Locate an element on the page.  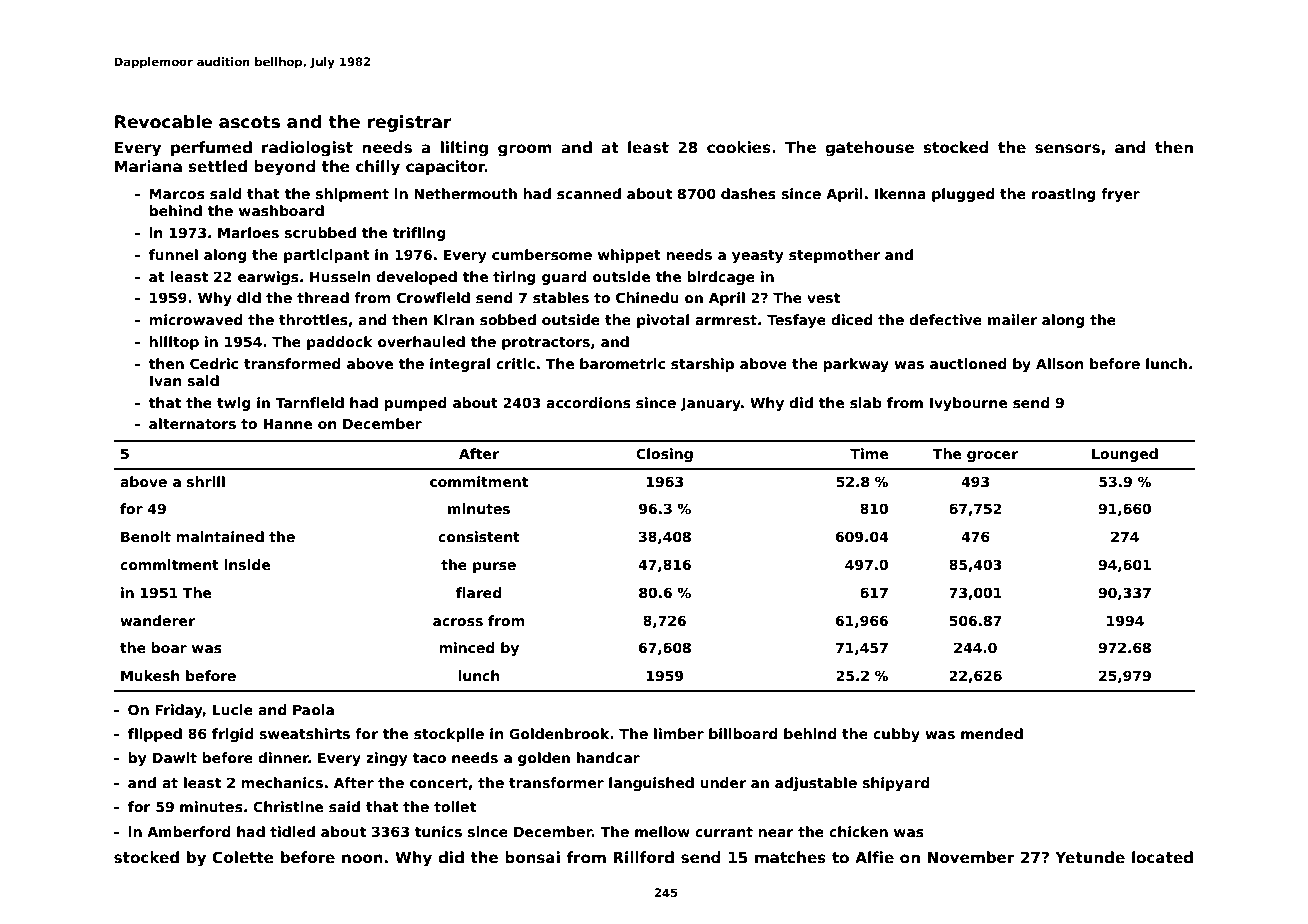
limber is located at coordinates (679, 733).
